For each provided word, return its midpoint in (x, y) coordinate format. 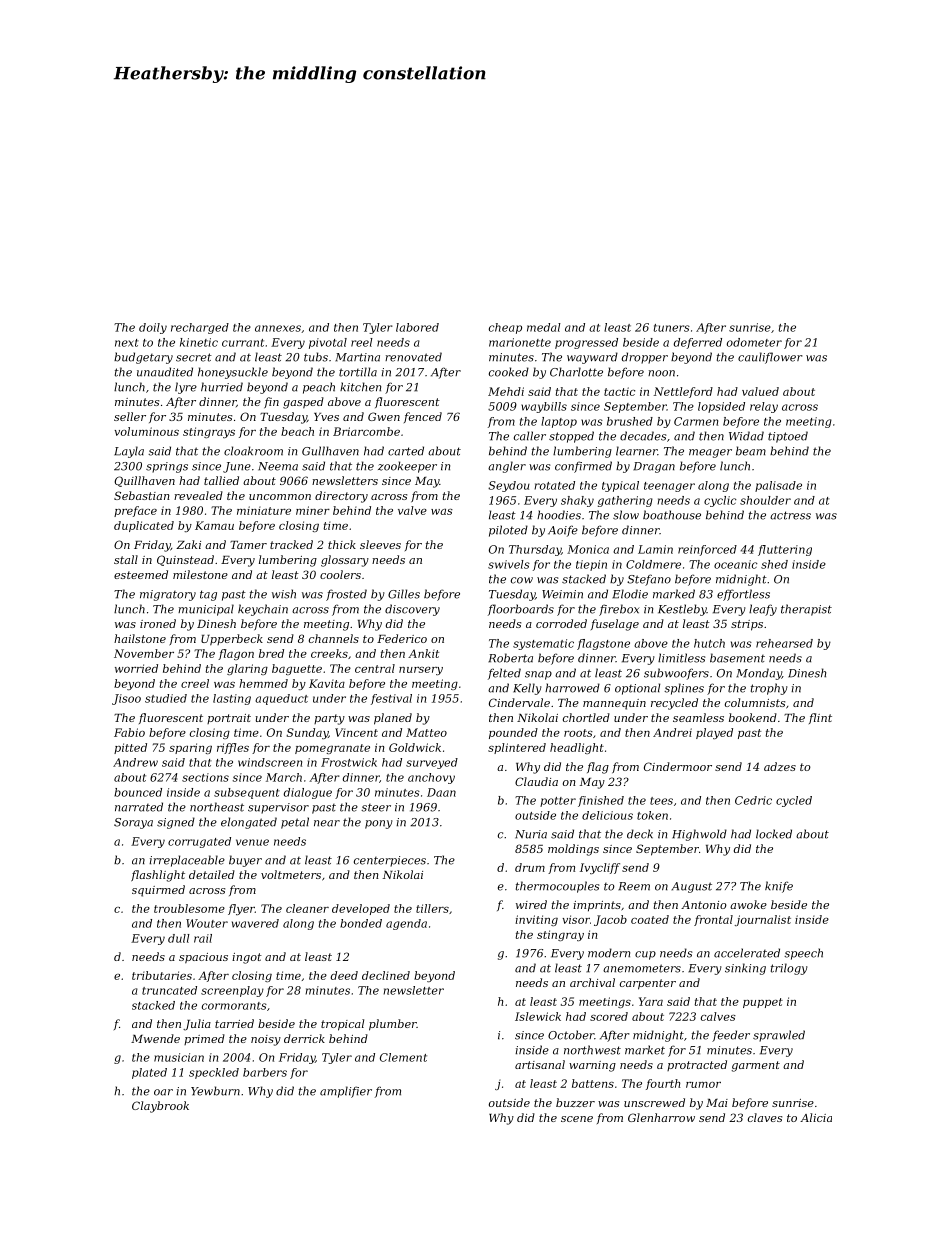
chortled (586, 717)
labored (417, 327)
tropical (342, 1025)
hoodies (559, 515)
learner (636, 451)
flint (820, 718)
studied (166, 698)
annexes (278, 328)
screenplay (232, 991)
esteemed (141, 574)
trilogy (789, 969)
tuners (672, 328)
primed (204, 1039)
